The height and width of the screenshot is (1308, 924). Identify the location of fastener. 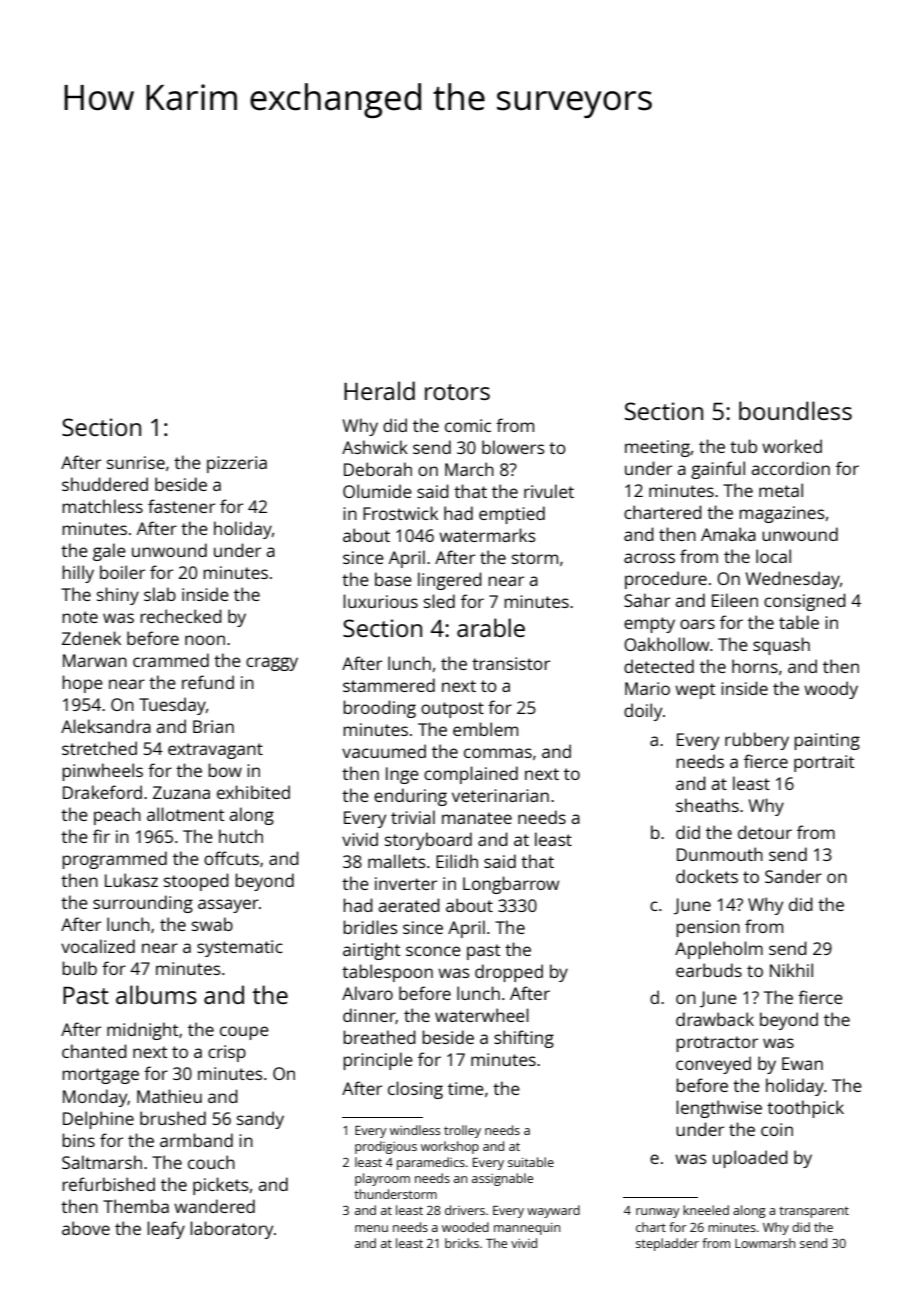
(181, 506).
